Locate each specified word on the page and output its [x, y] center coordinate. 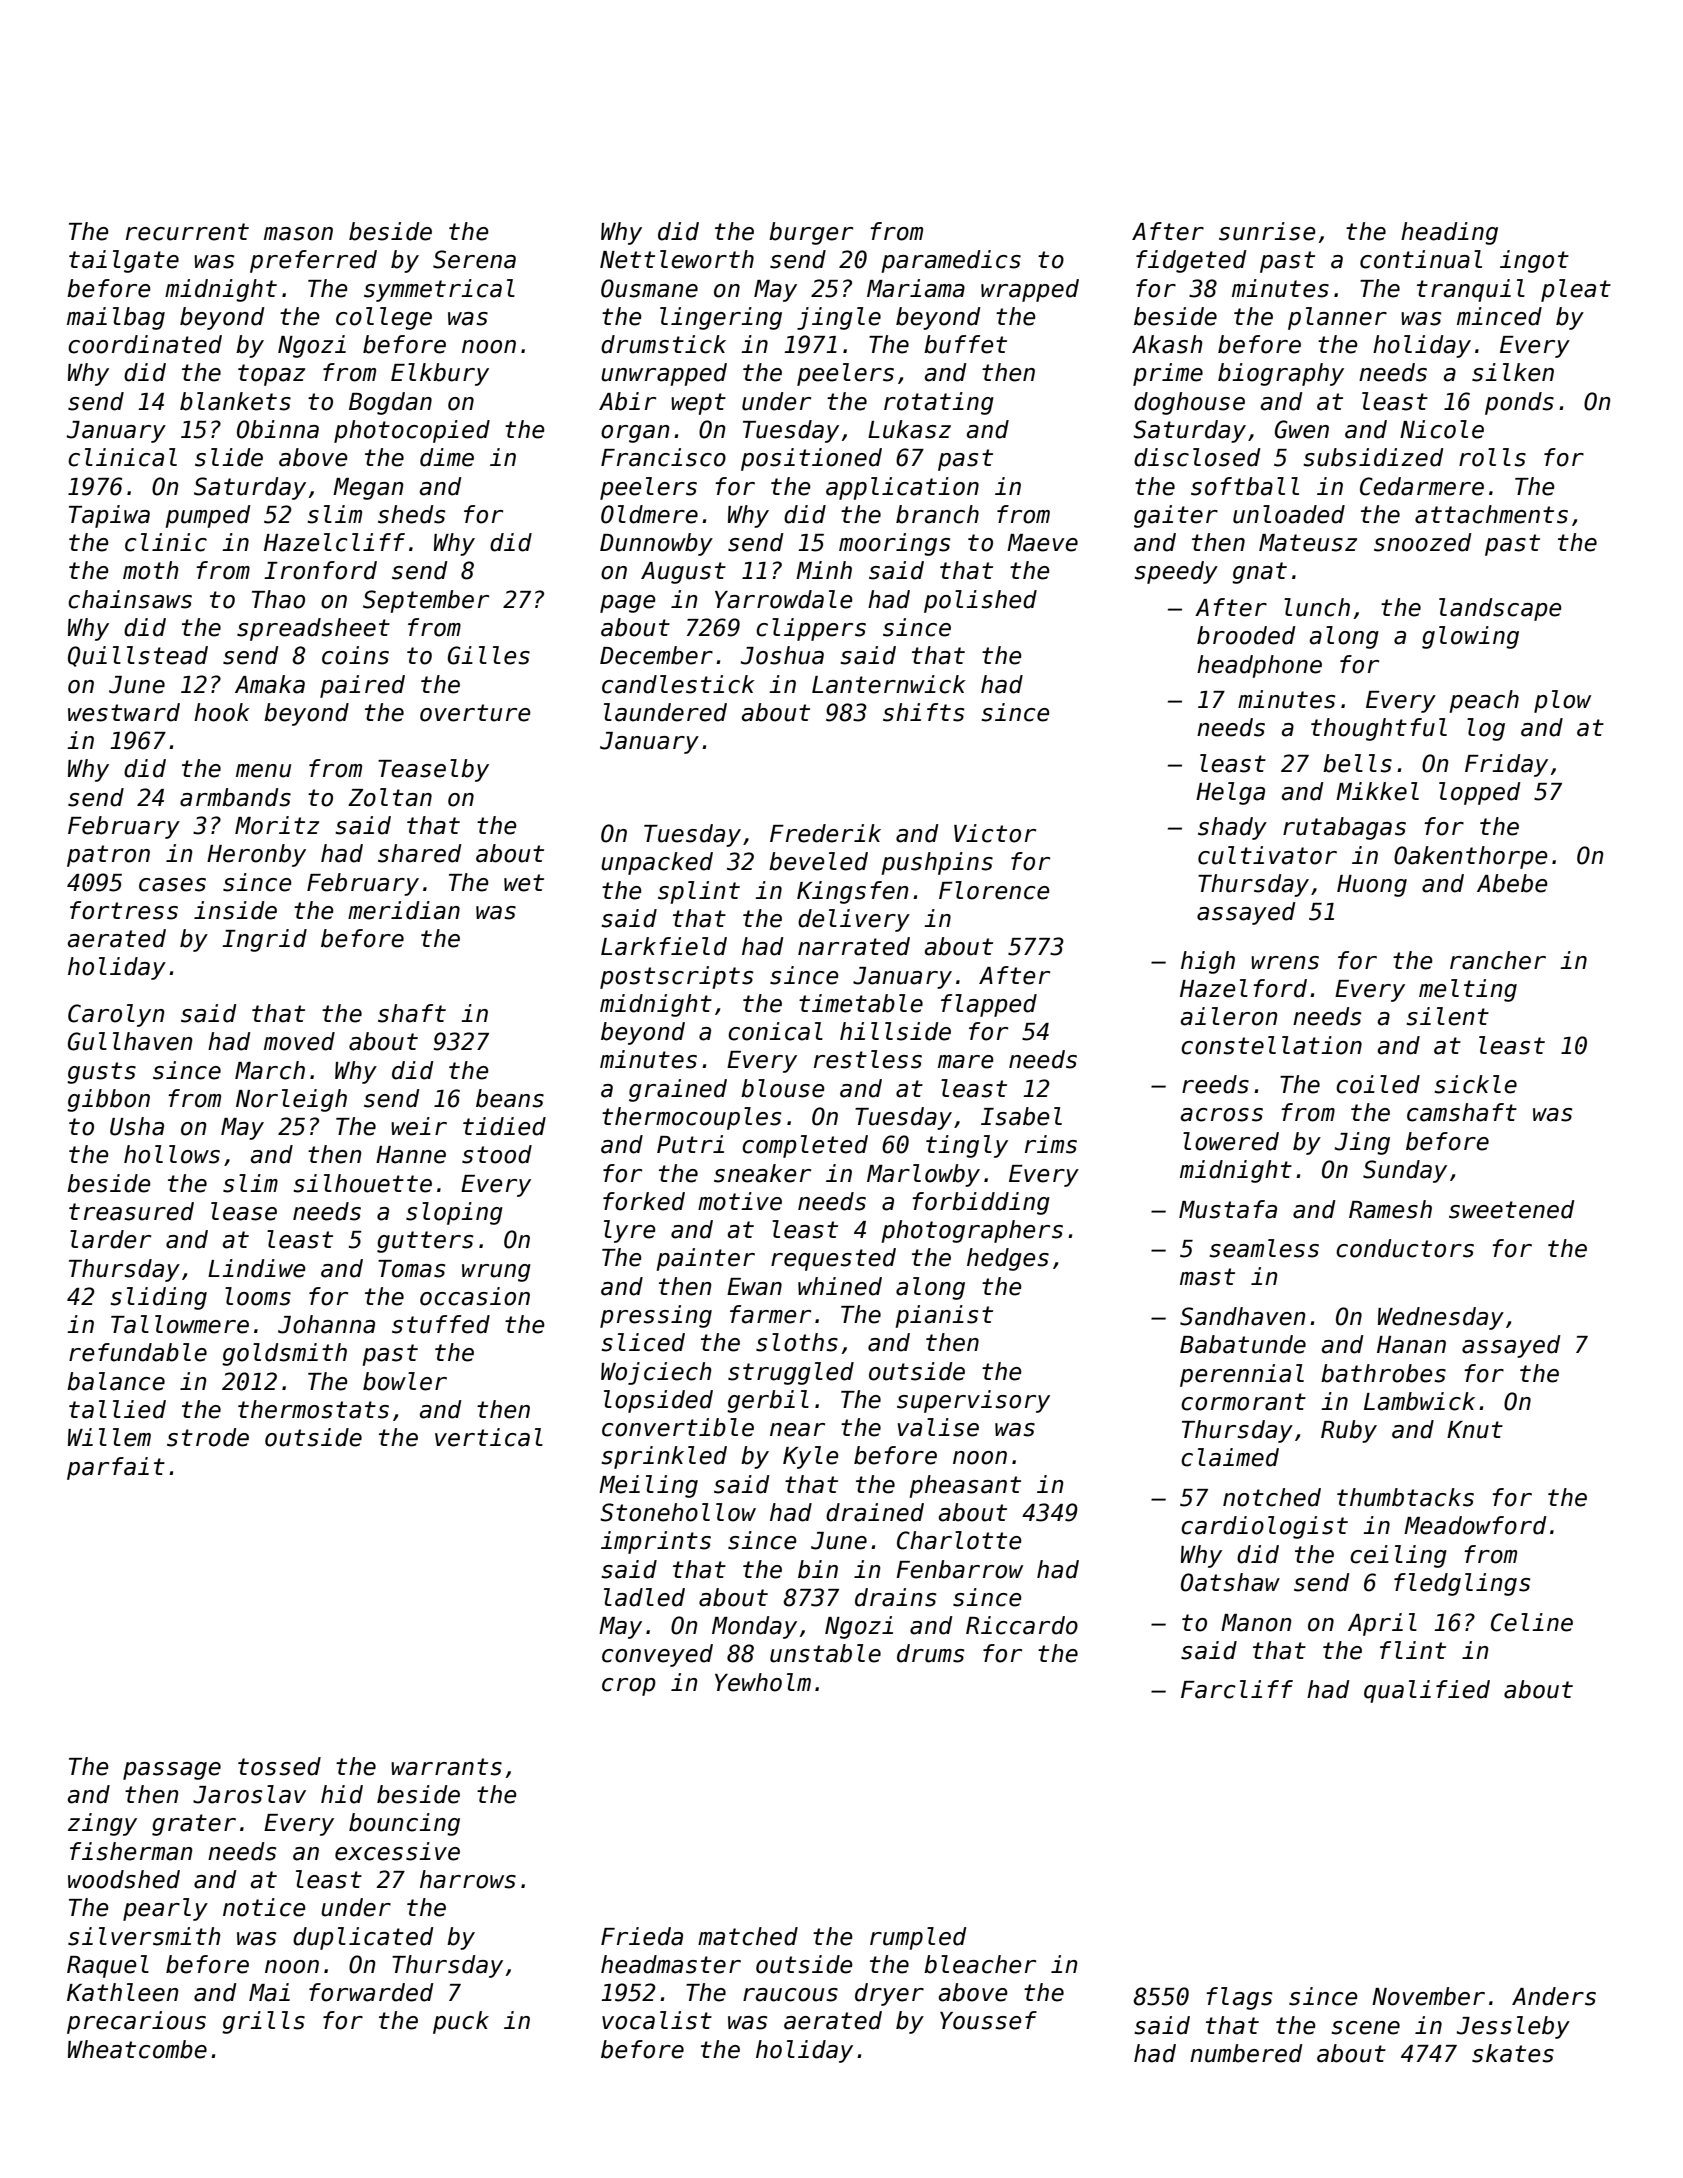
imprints [656, 1542]
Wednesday [1441, 1318]
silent [1447, 1016]
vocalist [657, 2020]
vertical [489, 1437]
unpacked [657, 863]
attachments [1491, 514]
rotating [939, 403]
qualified [1427, 1691]
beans [510, 1098]
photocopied [412, 431]
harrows [468, 1879]
